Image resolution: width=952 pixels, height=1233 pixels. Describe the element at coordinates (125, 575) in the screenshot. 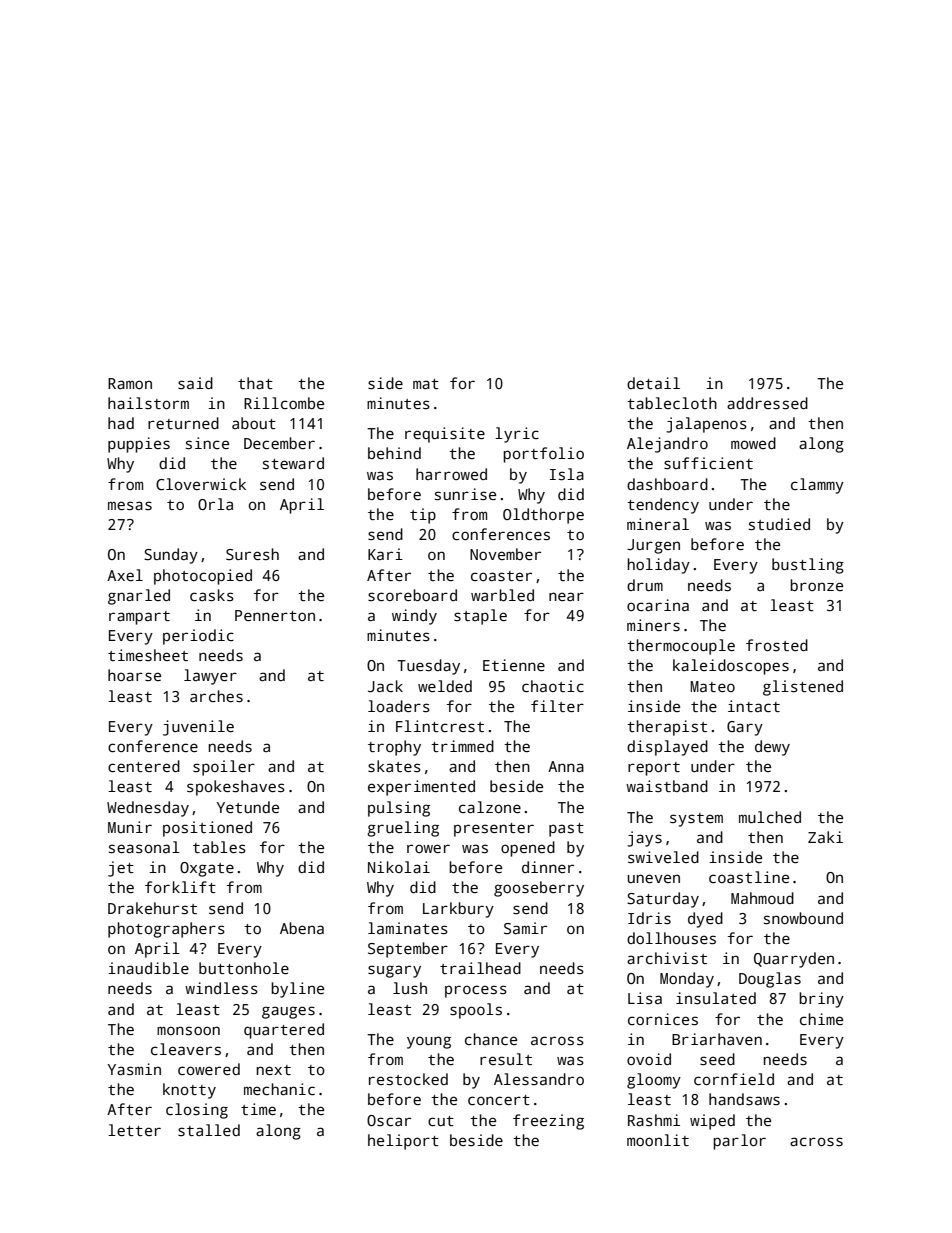

I see `Axel` at that location.
